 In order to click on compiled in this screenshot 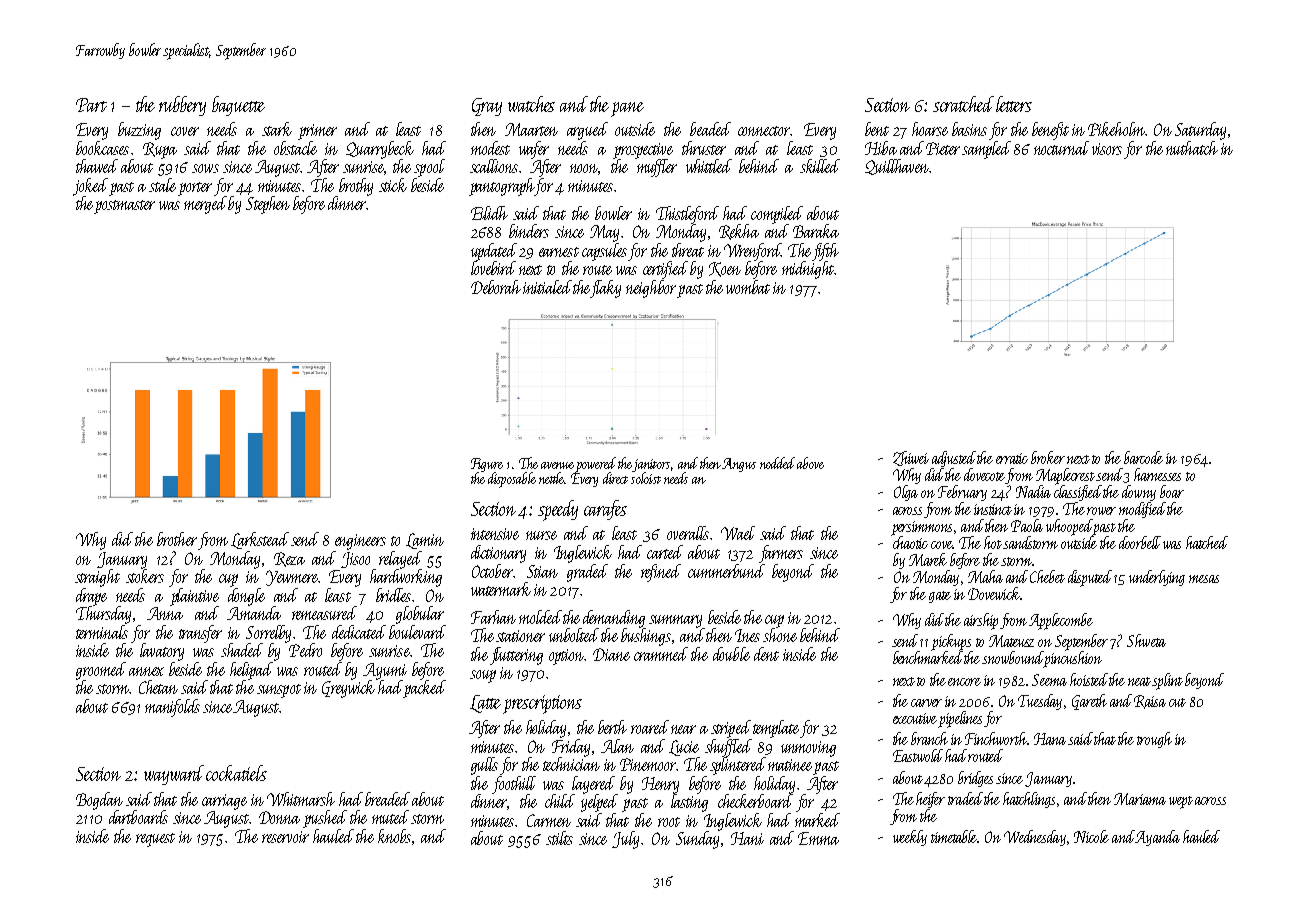, I will do `click(777, 215)`.
